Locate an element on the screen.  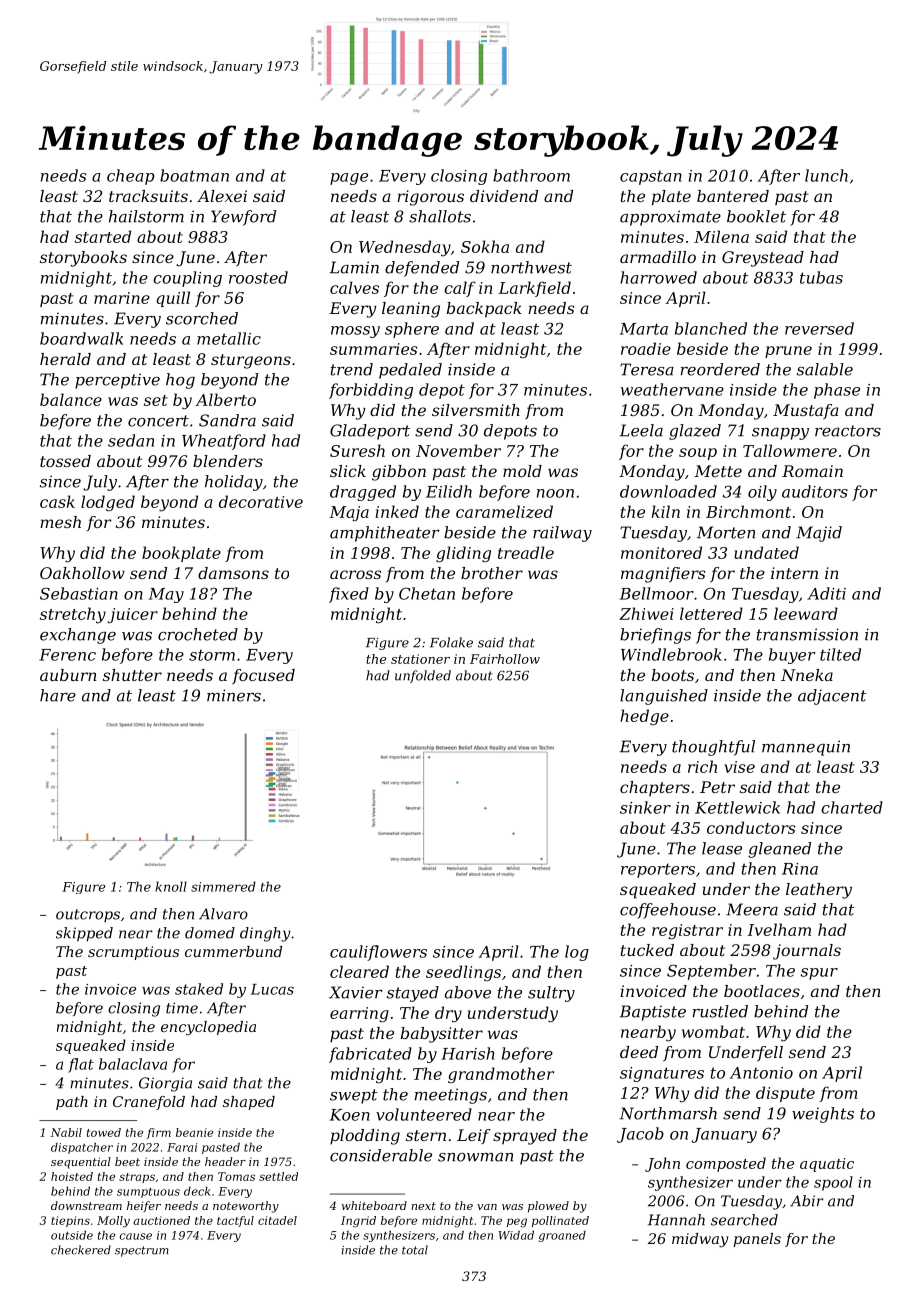
Mustafa is located at coordinates (806, 411).
